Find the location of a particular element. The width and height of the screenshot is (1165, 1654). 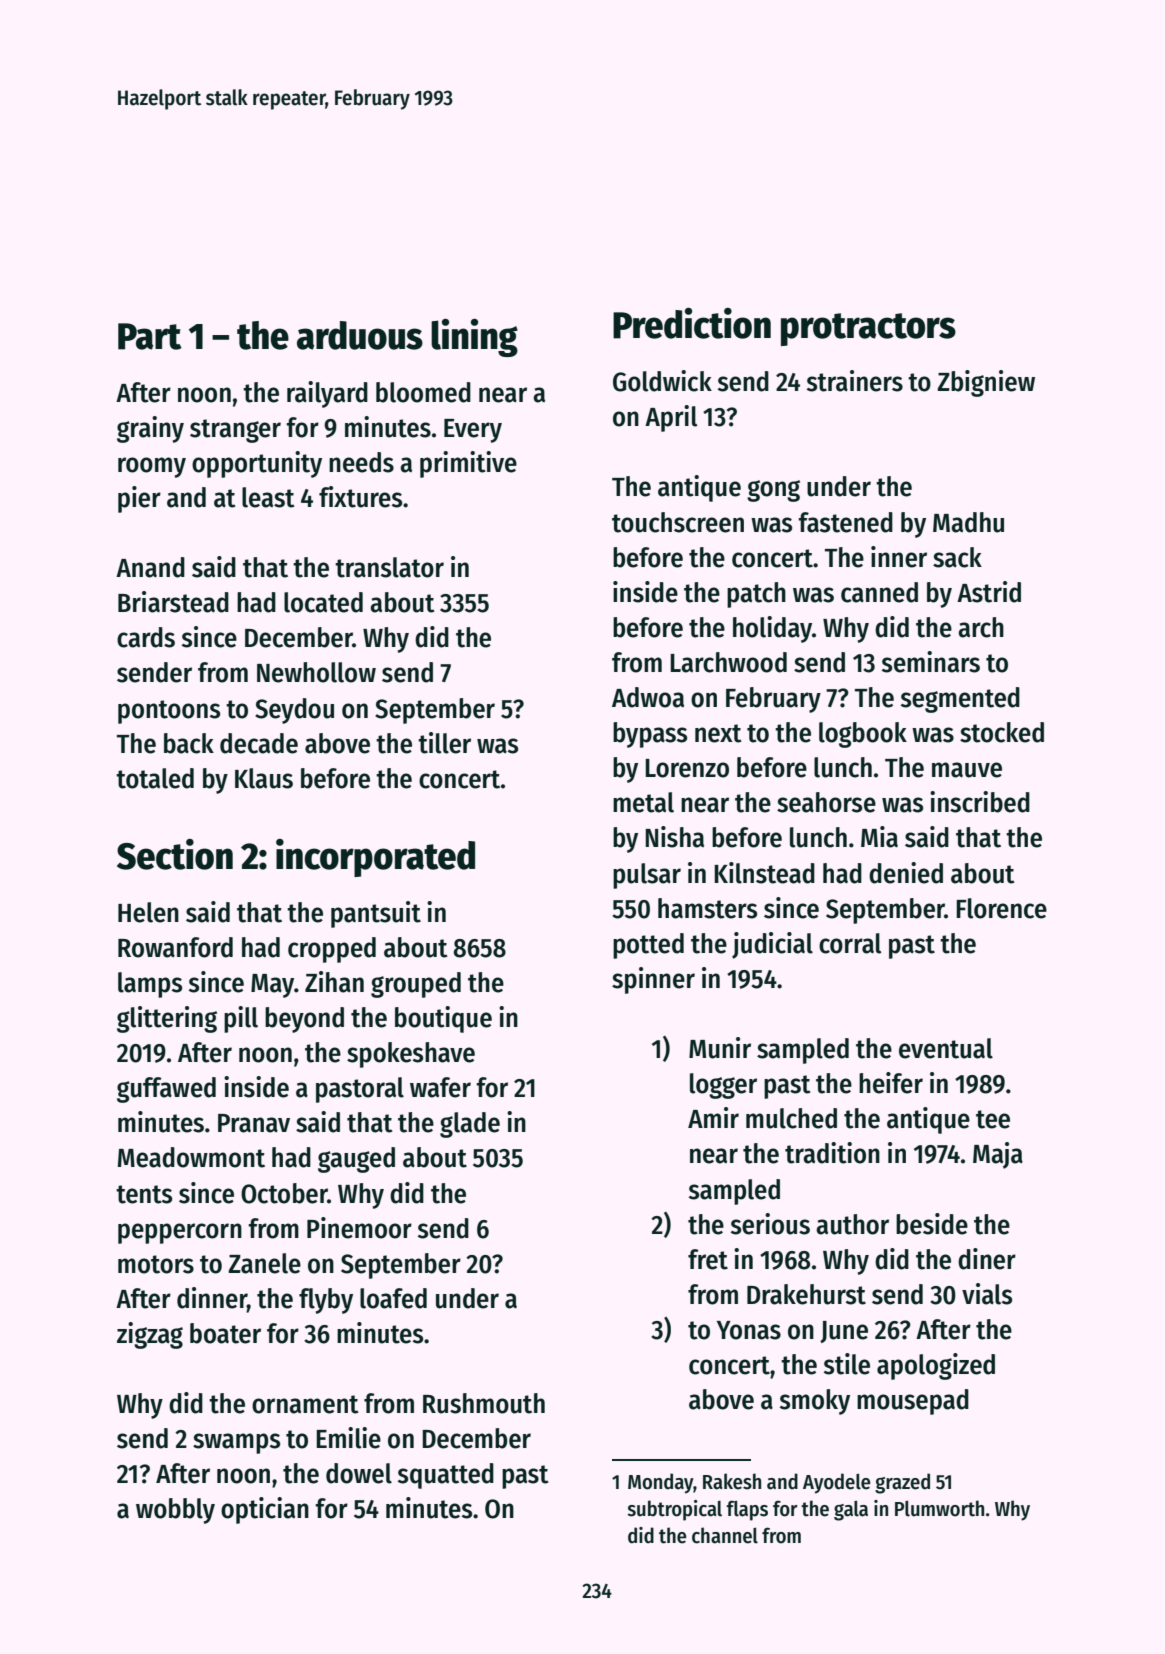

fixtures is located at coordinates (360, 497).
